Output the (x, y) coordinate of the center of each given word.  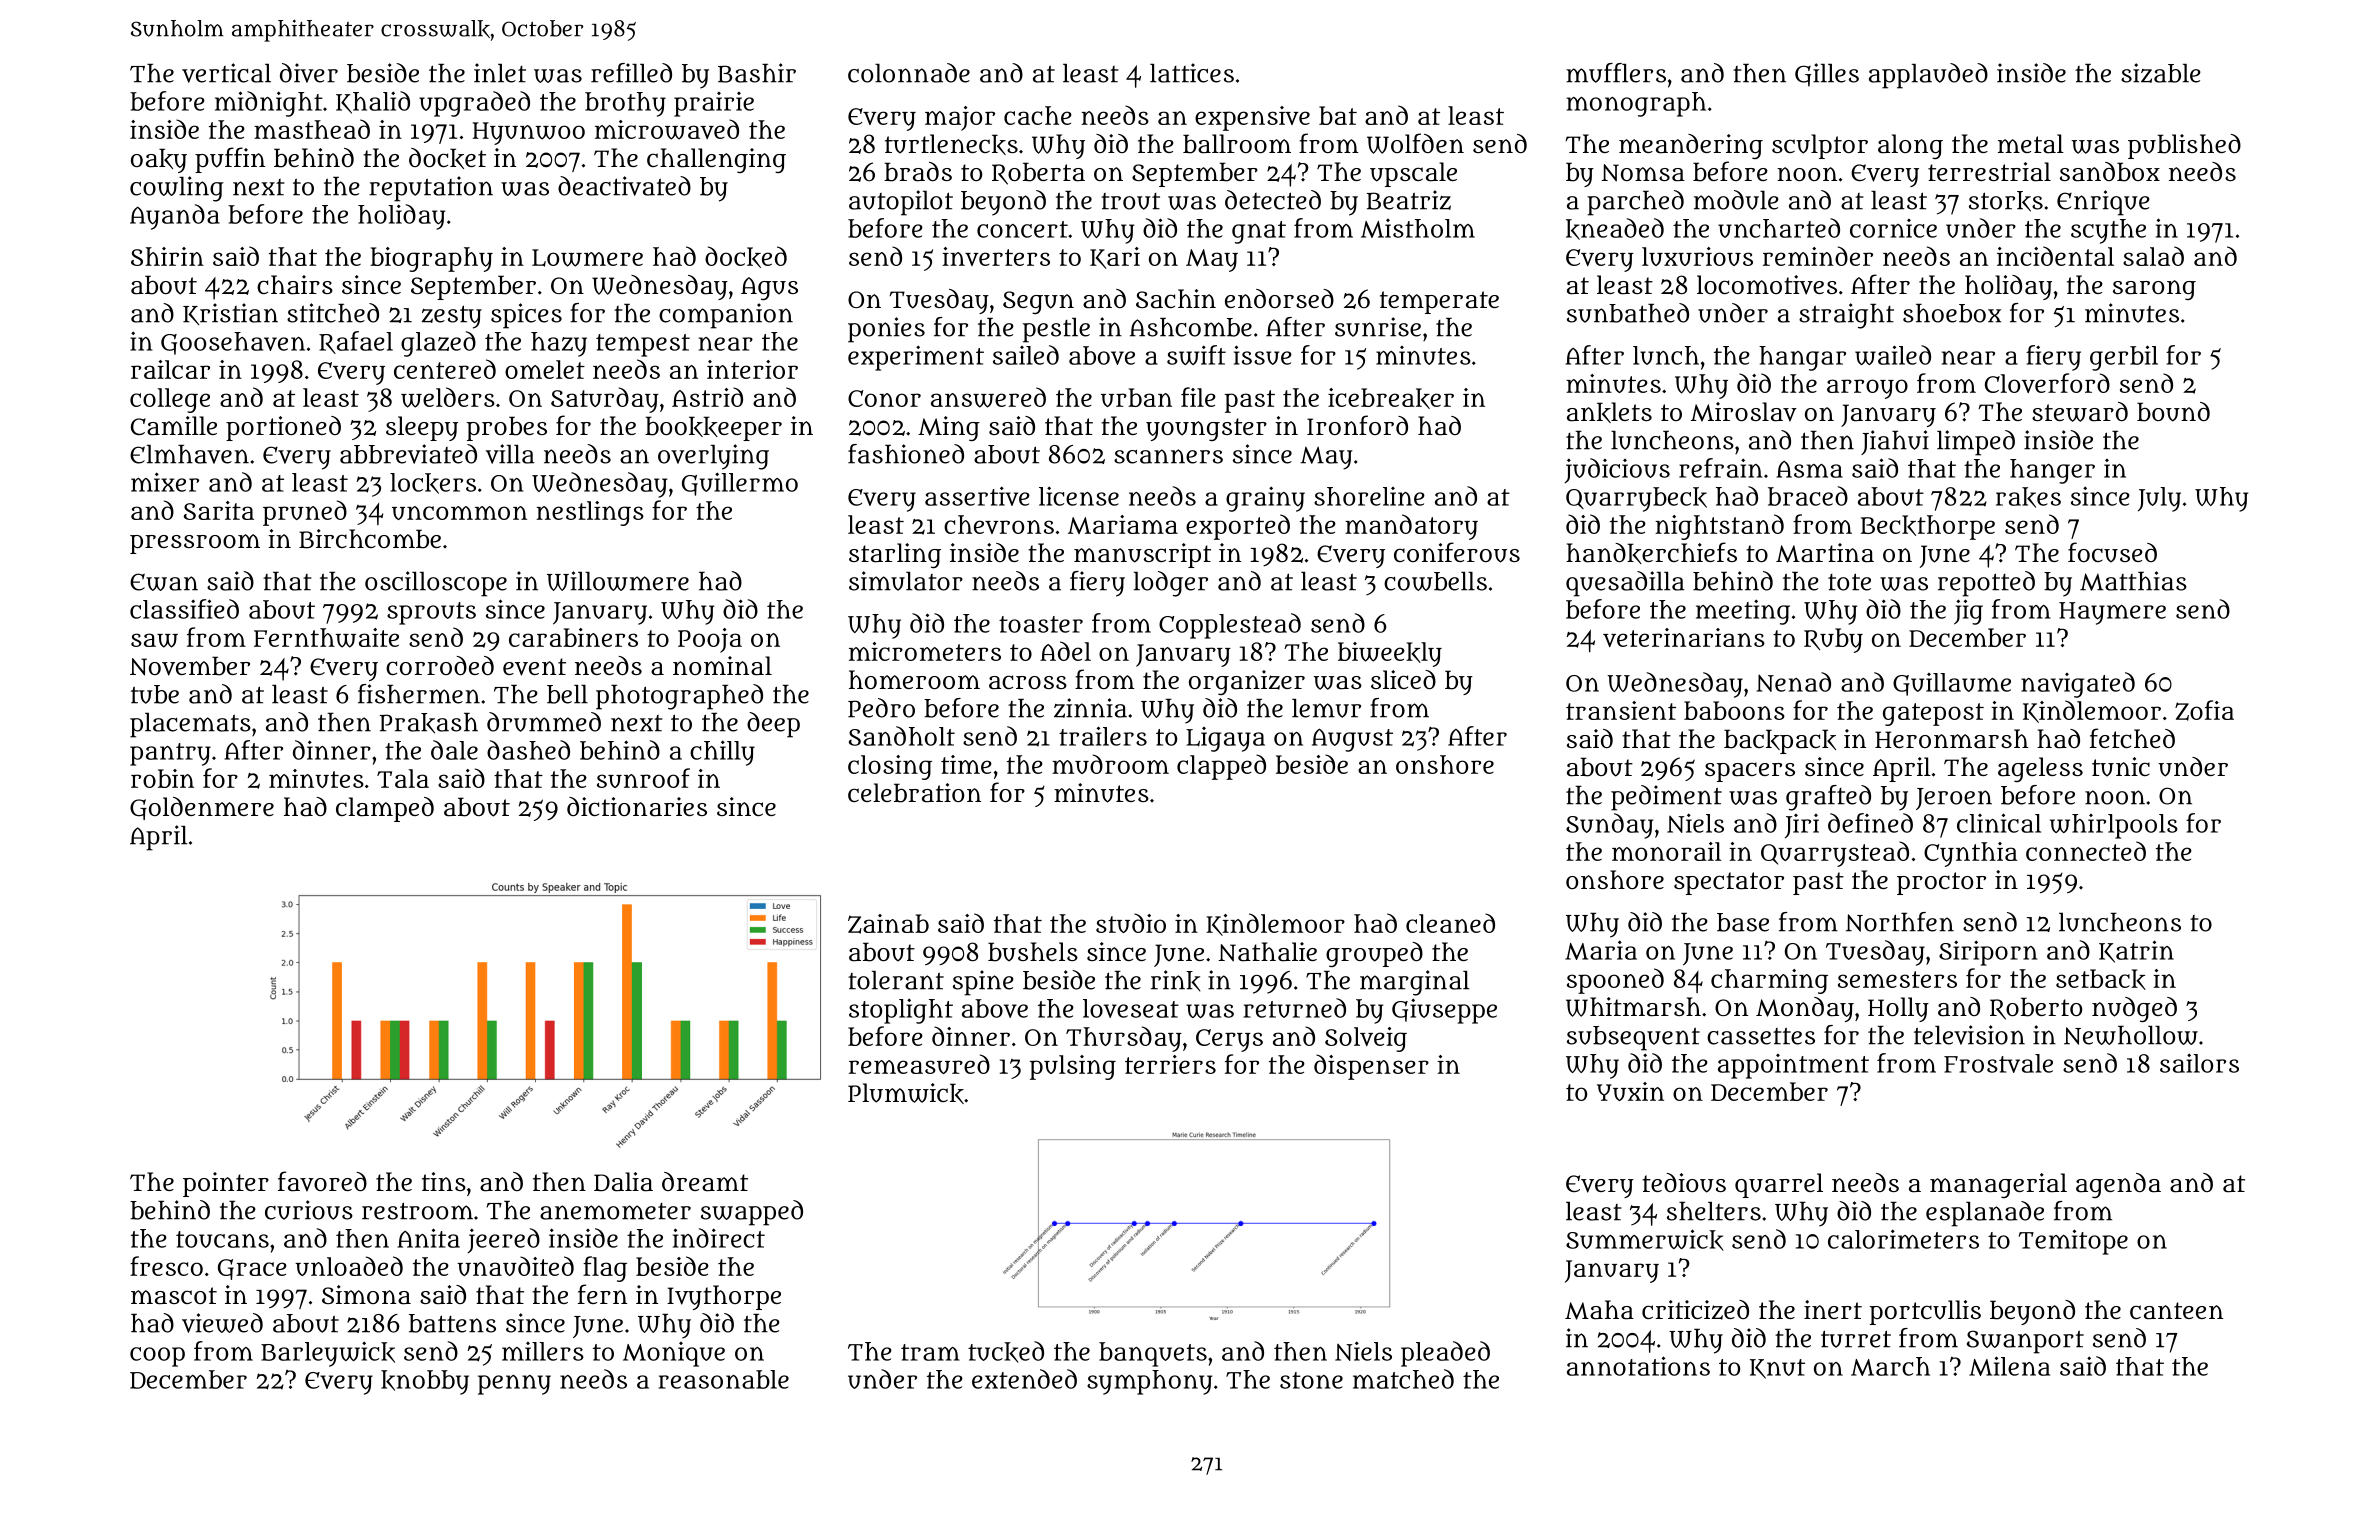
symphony (1149, 1382)
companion (726, 316)
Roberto (2036, 1008)
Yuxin (1630, 1091)
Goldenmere (202, 808)
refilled (631, 73)
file (1198, 397)
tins (444, 1181)
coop (157, 1357)
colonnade (909, 73)
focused (2112, 552)
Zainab (888, 924)
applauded (1928, 76)
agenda (2118, 1185)
